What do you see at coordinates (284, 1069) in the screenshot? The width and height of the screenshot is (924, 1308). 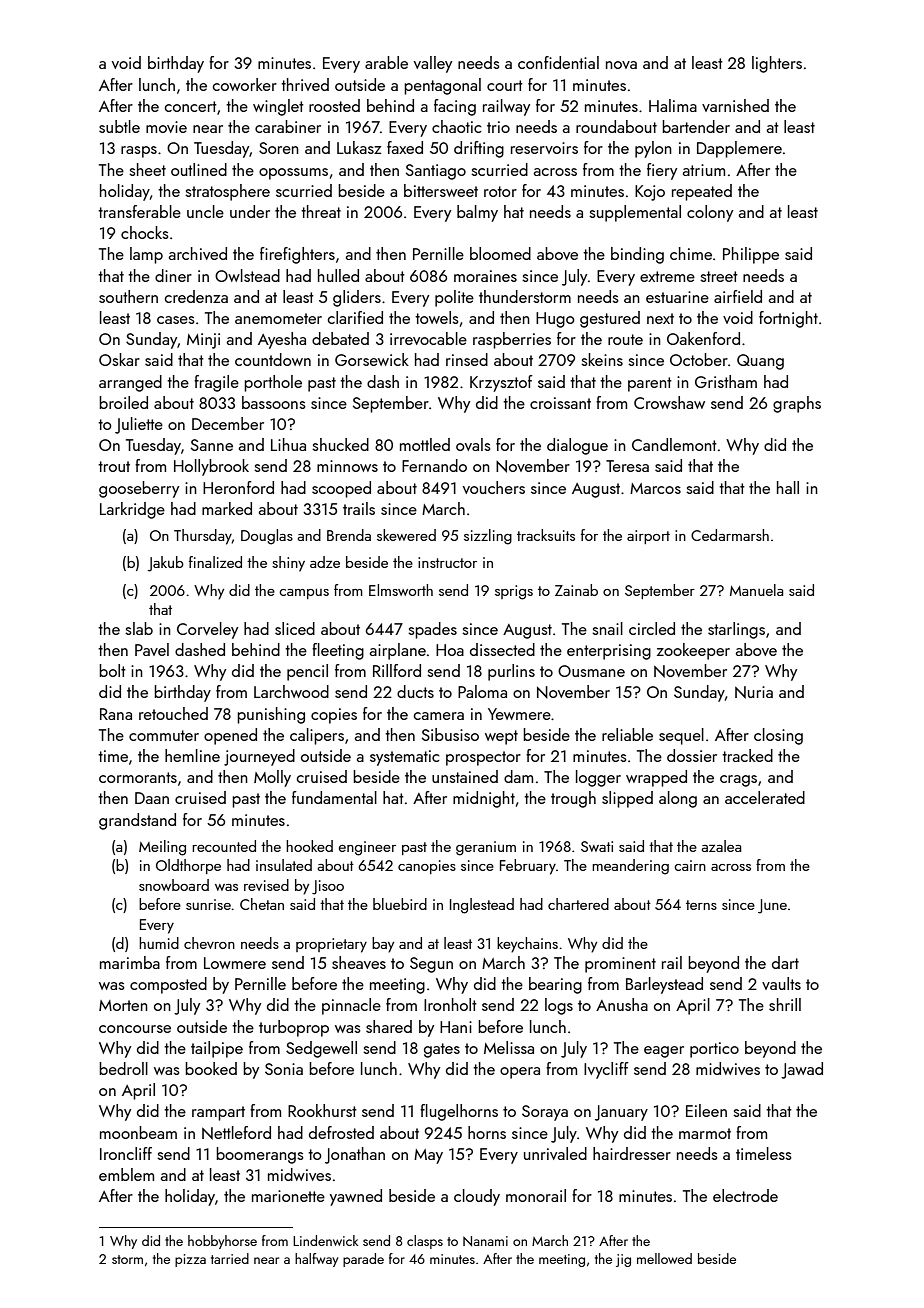 I see `Sonia` at bounding box center [284, 1069].
